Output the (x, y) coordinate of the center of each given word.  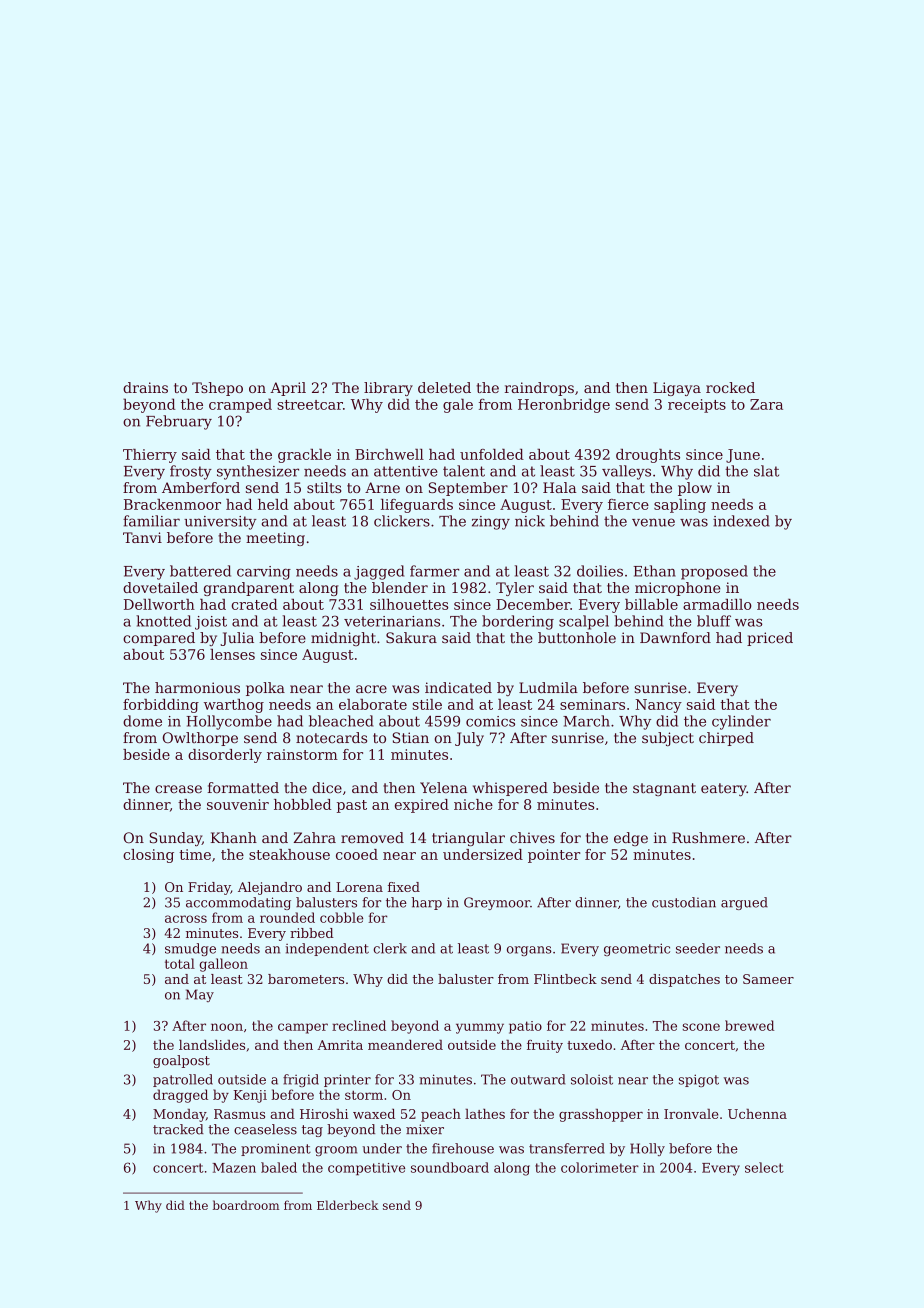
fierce (628, 504)
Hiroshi (324, 1114)
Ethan (654, 571)
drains (145, 387)
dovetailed (160, 587)
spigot (699, 1080)
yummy (480, 1028)
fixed (404, 887)
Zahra (315, 837)
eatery (724, 789)
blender (400, 587)
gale (458, 405)
